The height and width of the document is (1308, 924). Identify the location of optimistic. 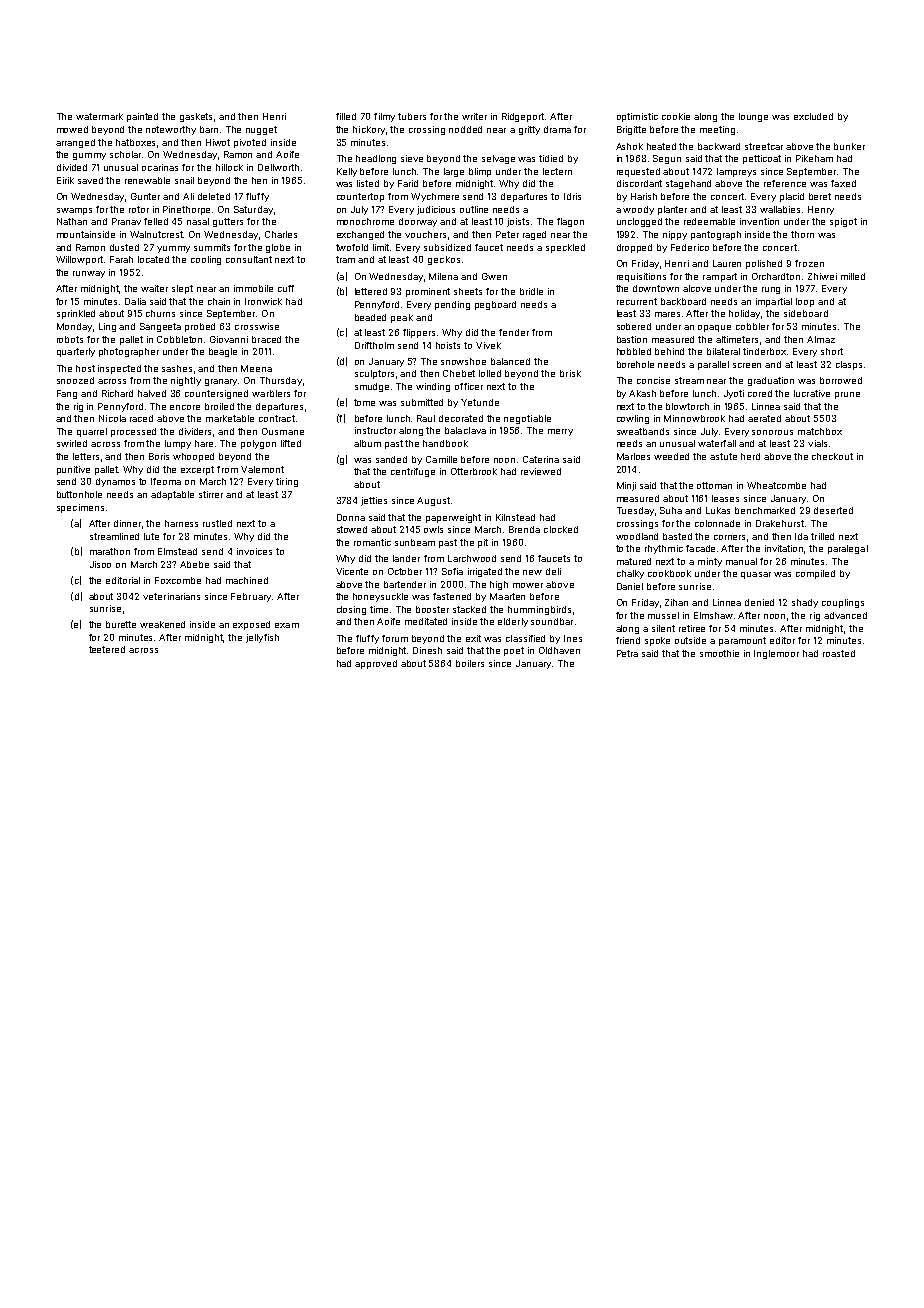
(637, 117).
